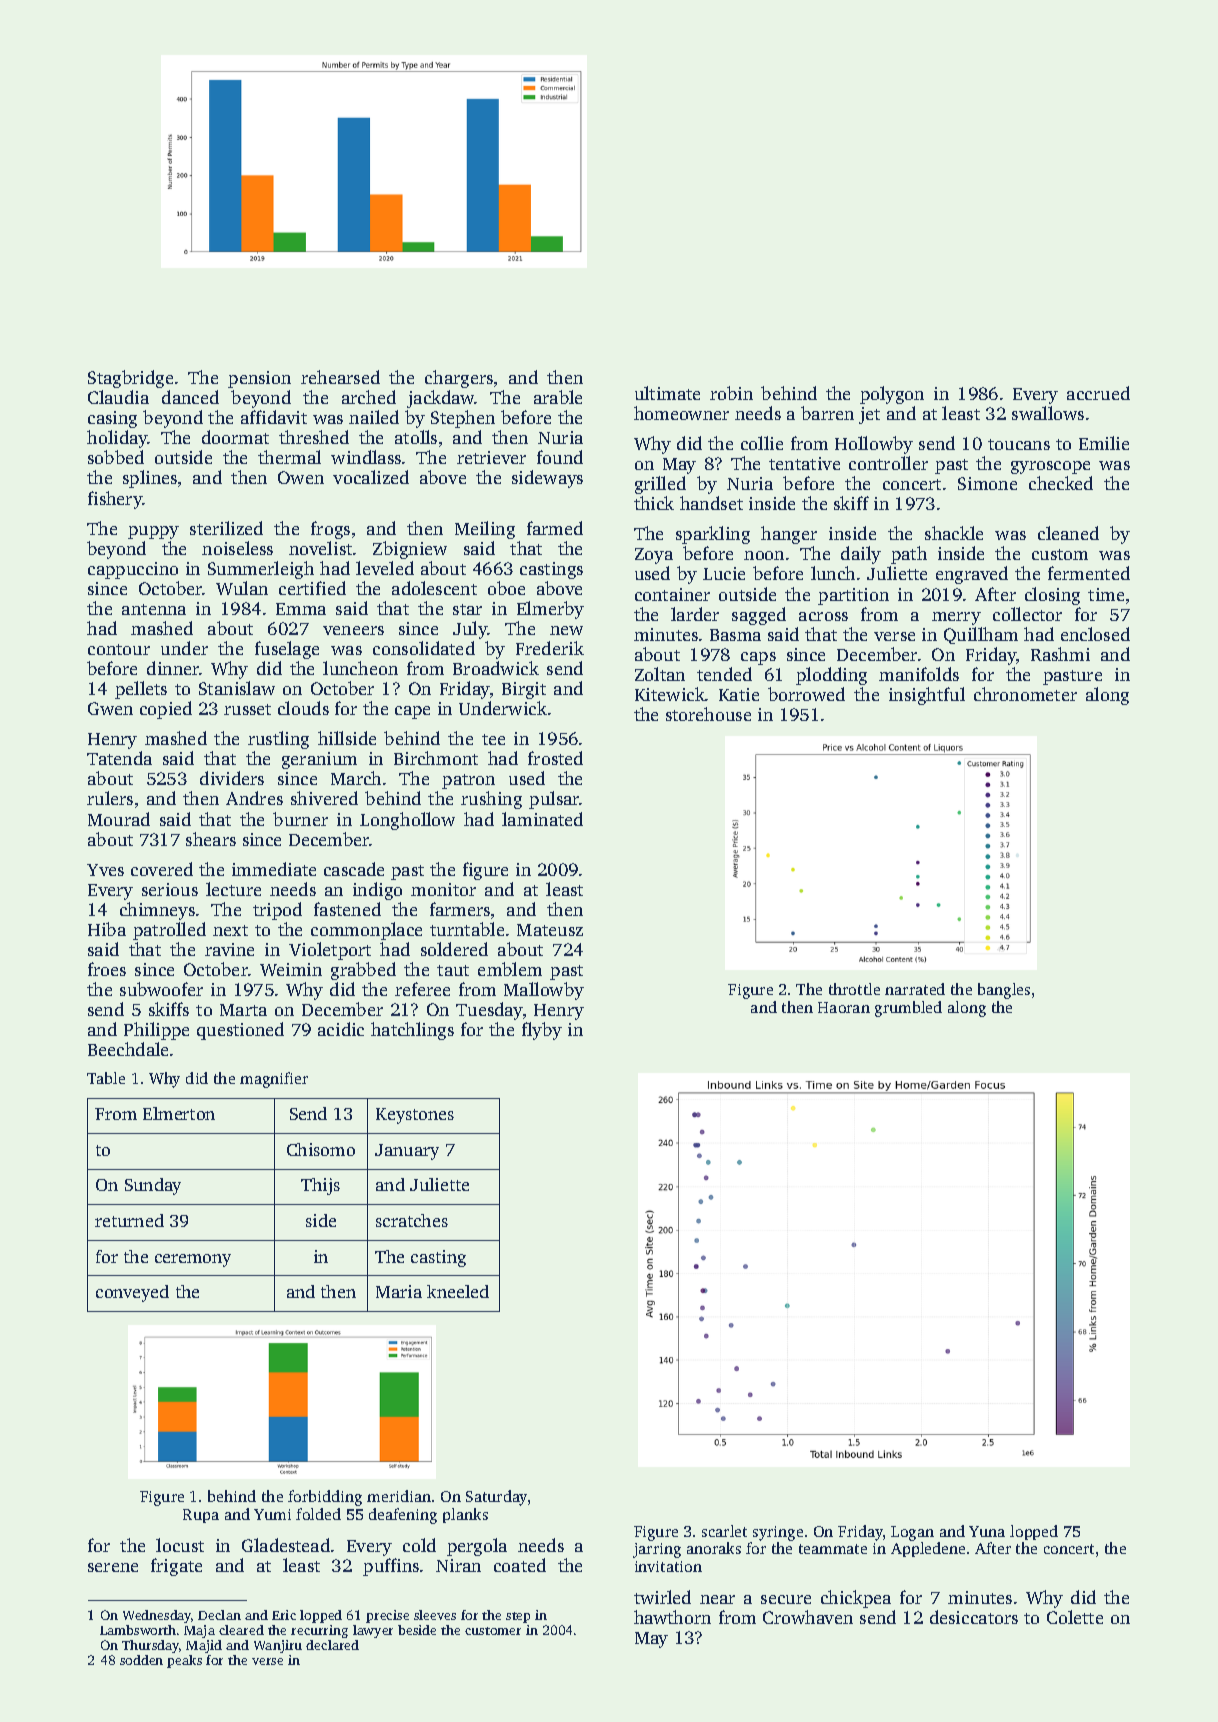  Describe the element at coordinates (458, 1291) in the screenshot. I see `kneeled` at that location.
